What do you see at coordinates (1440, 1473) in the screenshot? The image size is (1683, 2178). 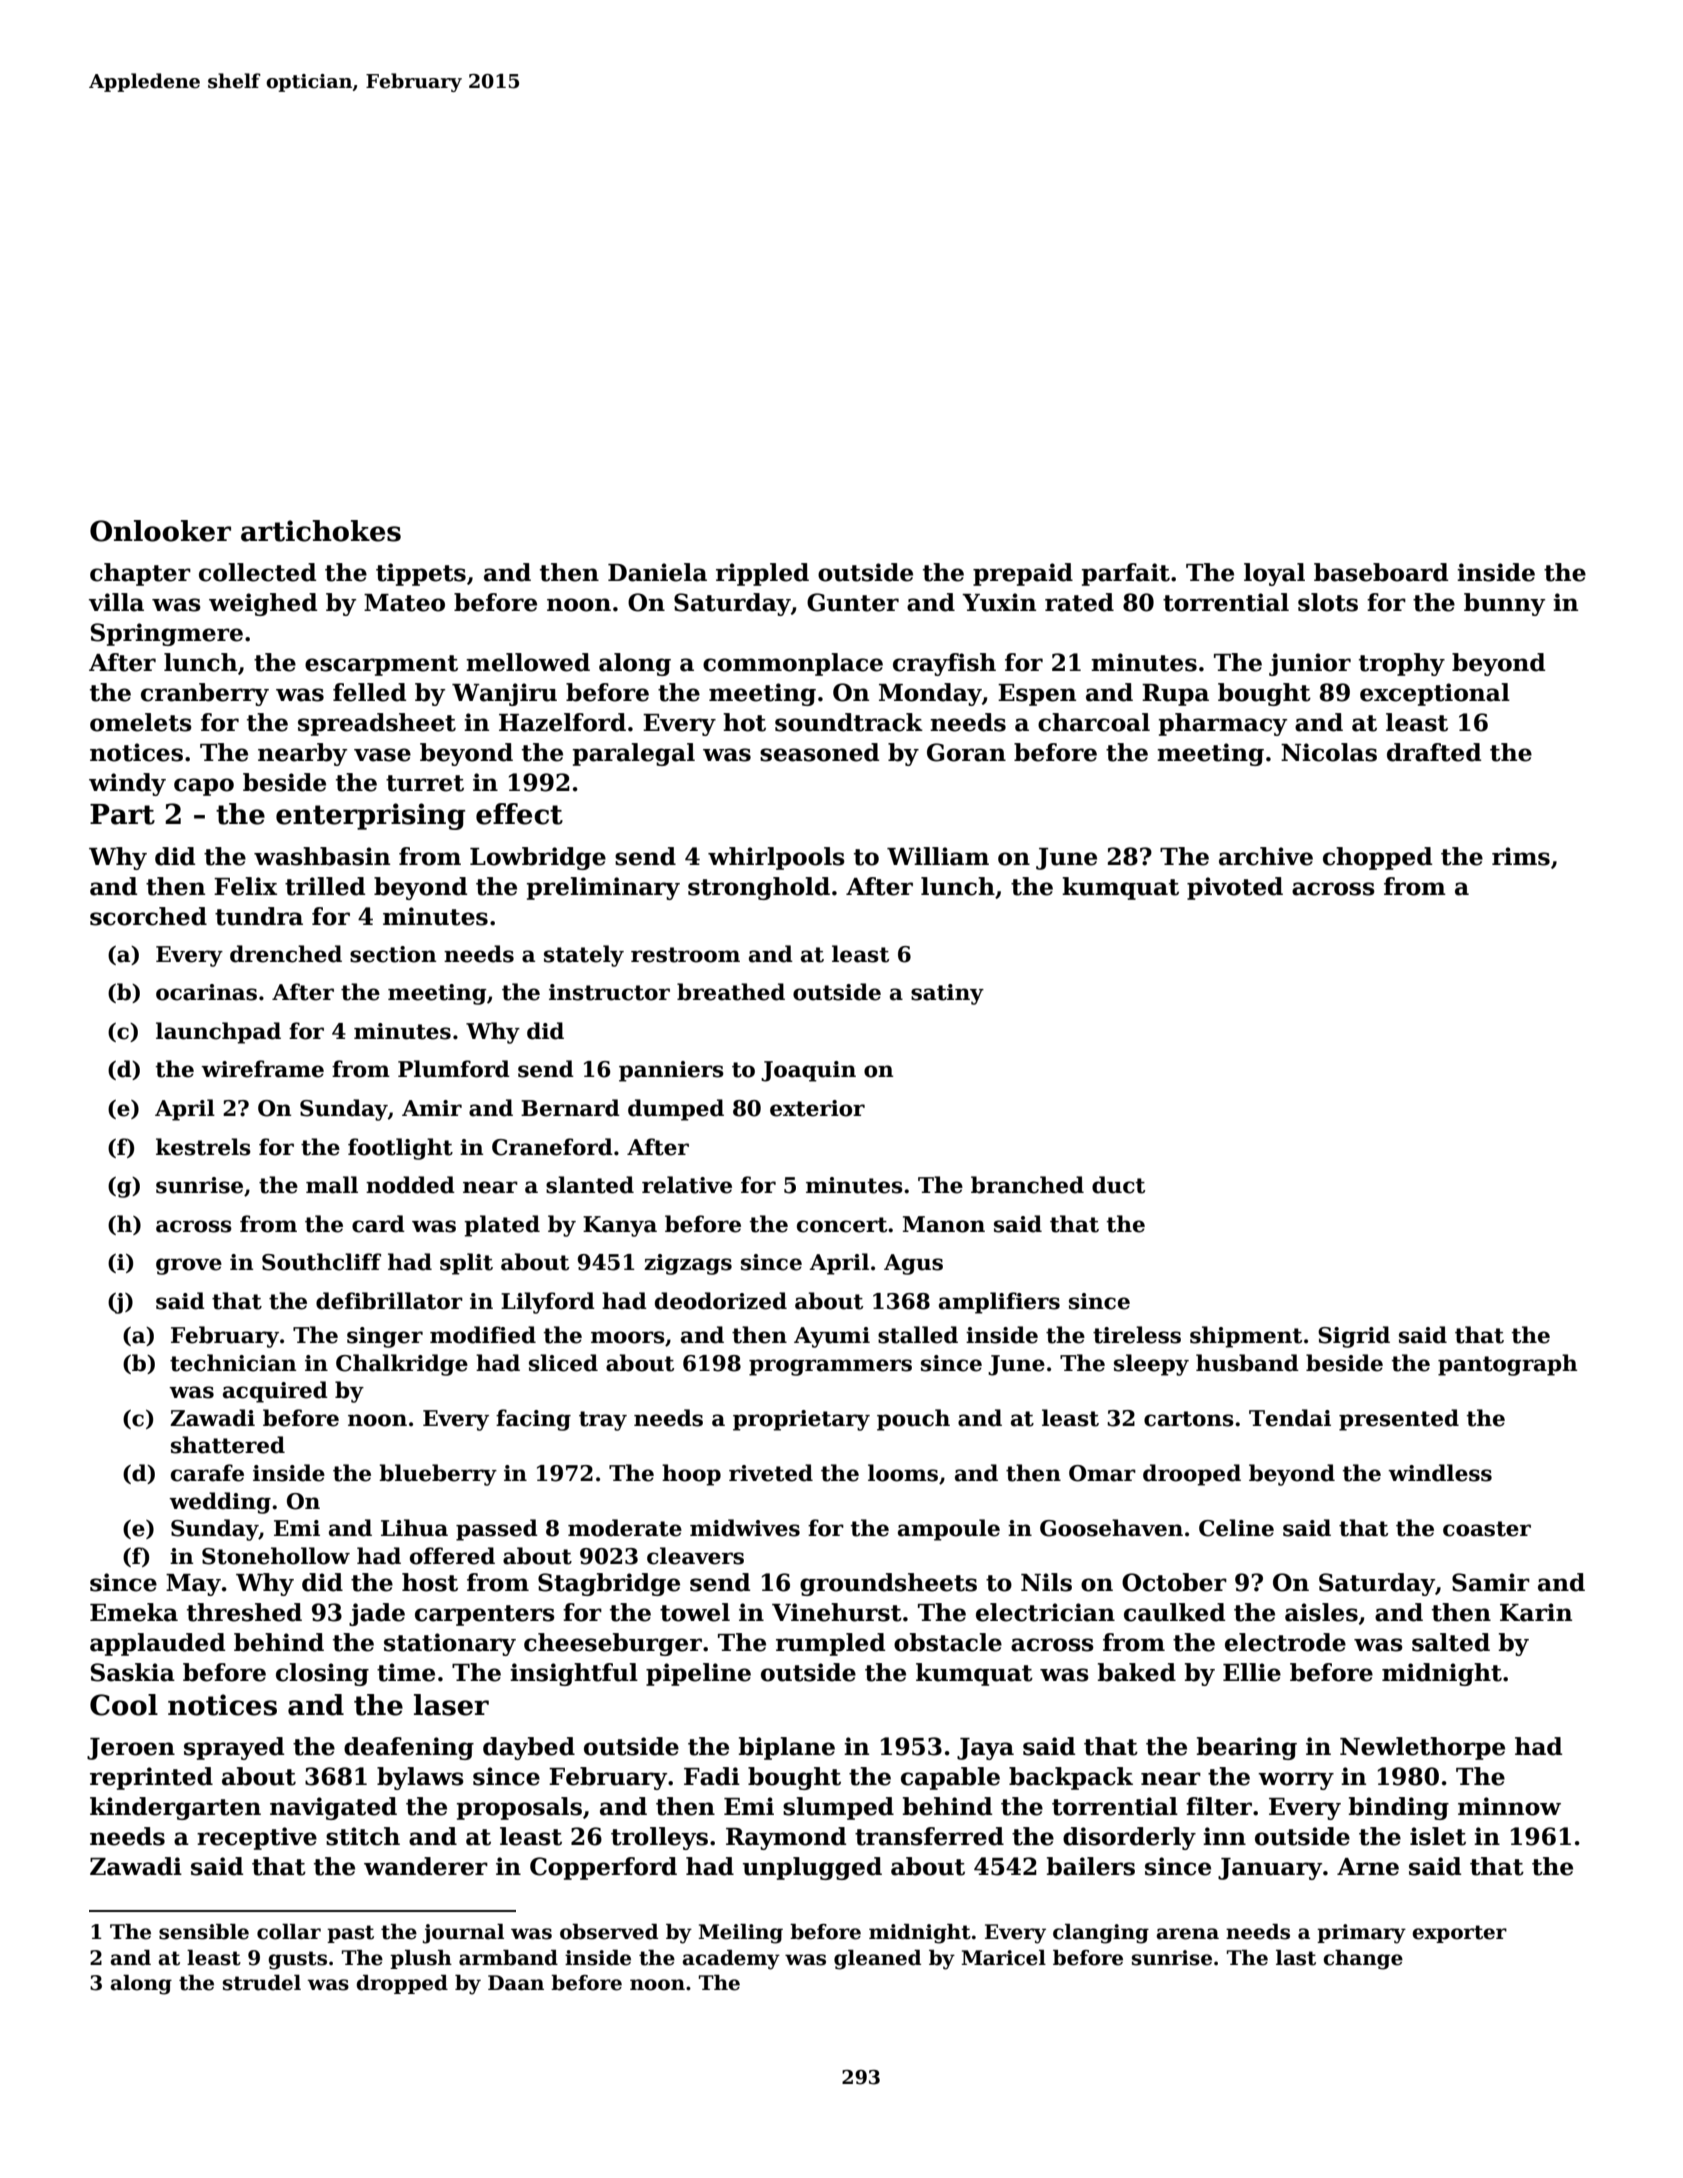 I see `windless` at bounding box center [1440, 1473].
